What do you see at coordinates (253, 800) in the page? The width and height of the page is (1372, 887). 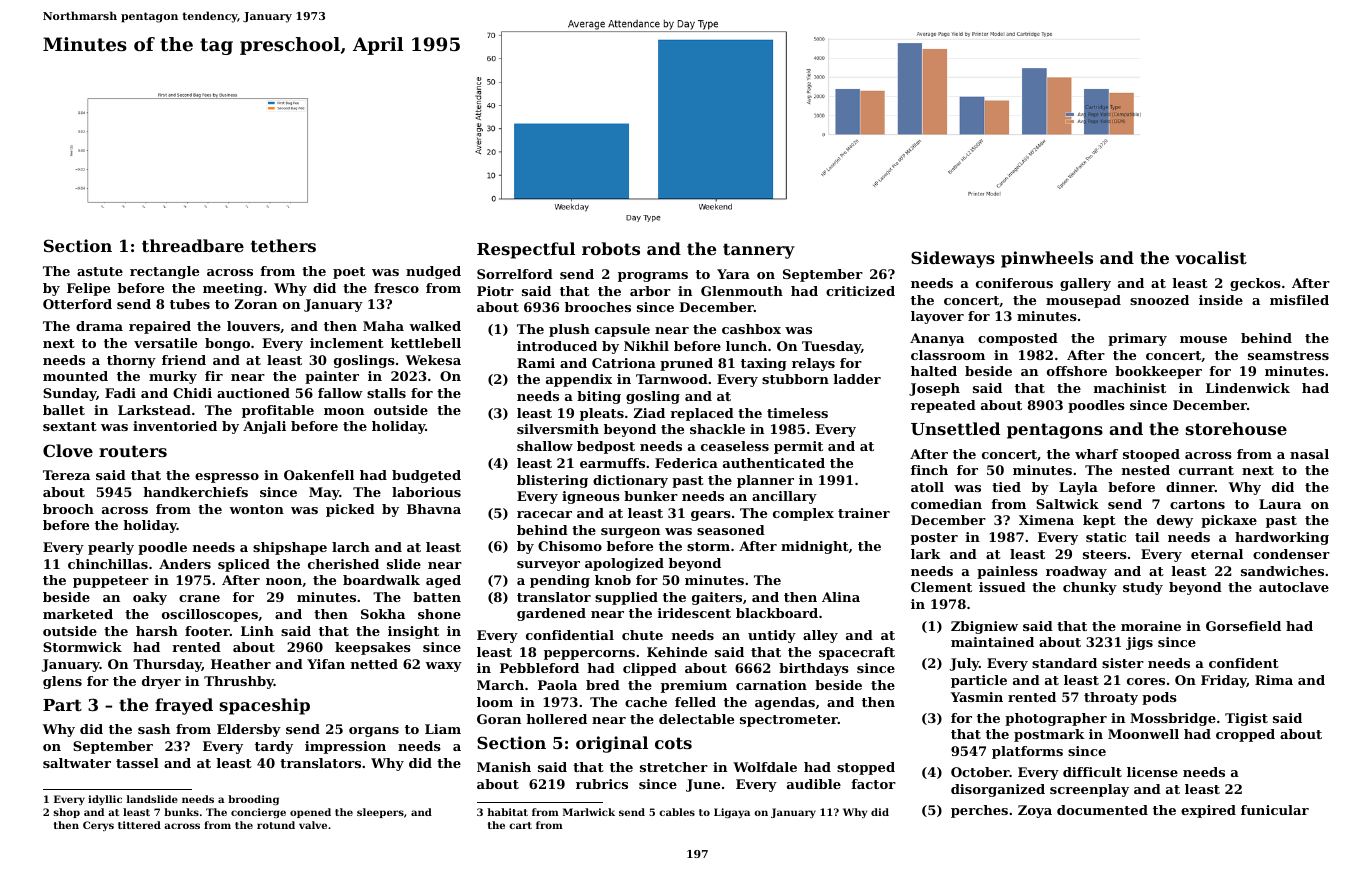 I see `brooding` at bounding box center [253, 800].
